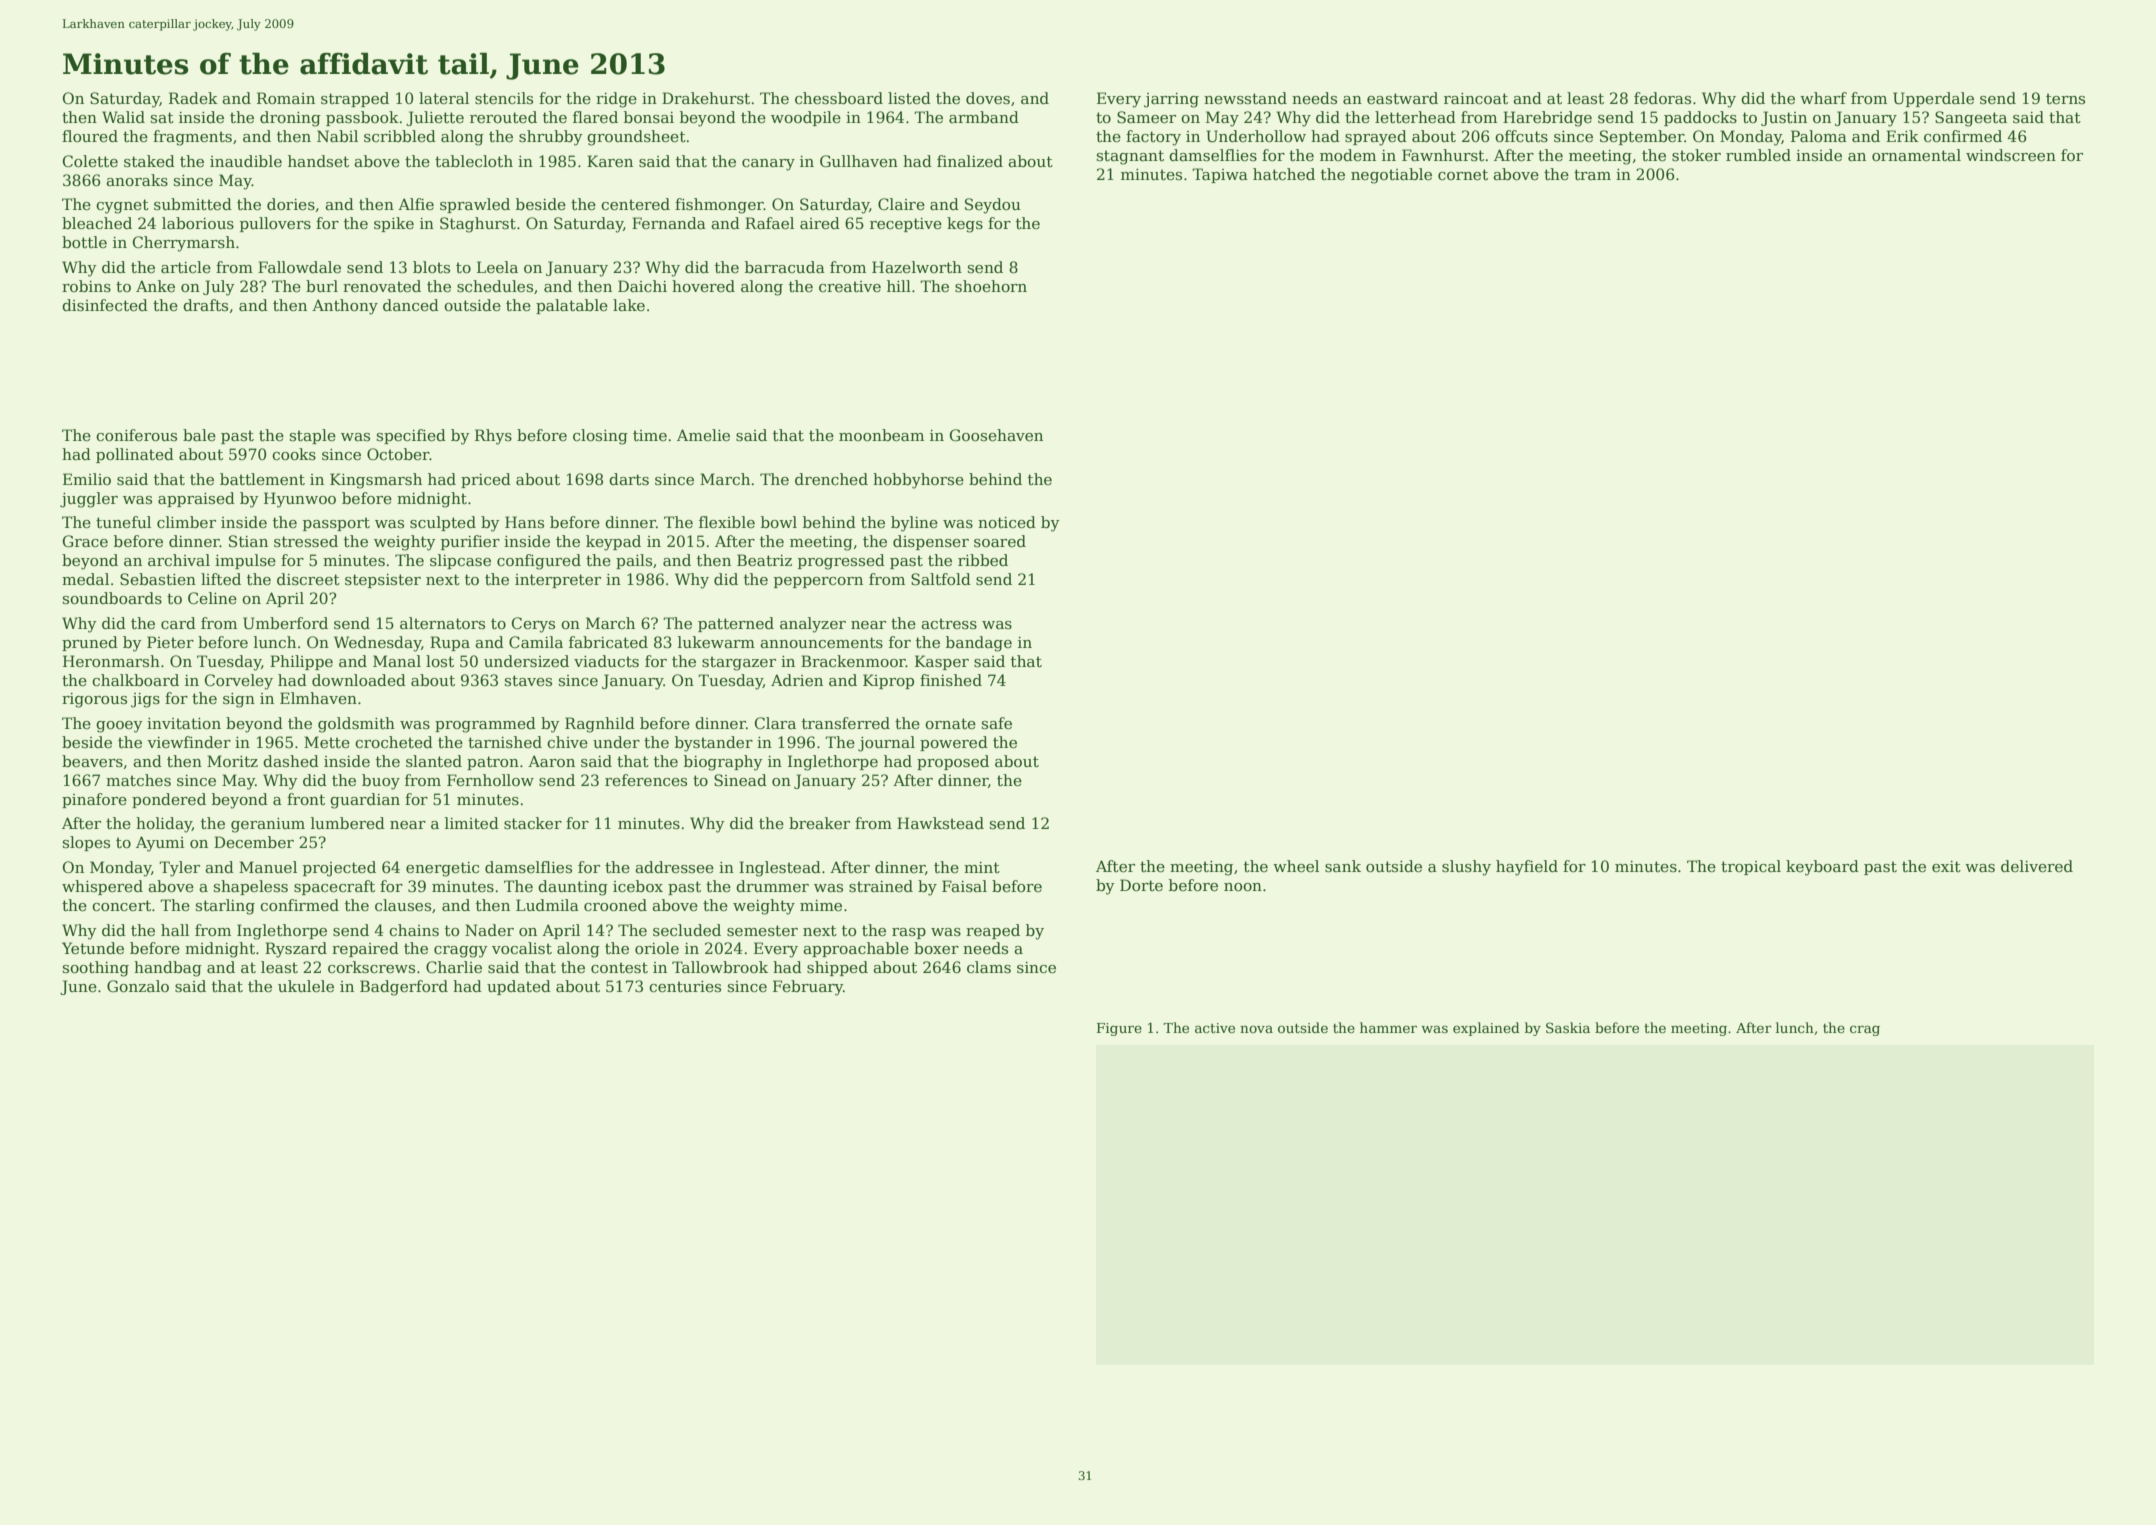  Describe the element at coordinates (797, 680) in the image. I see `Adrien` at that location.
